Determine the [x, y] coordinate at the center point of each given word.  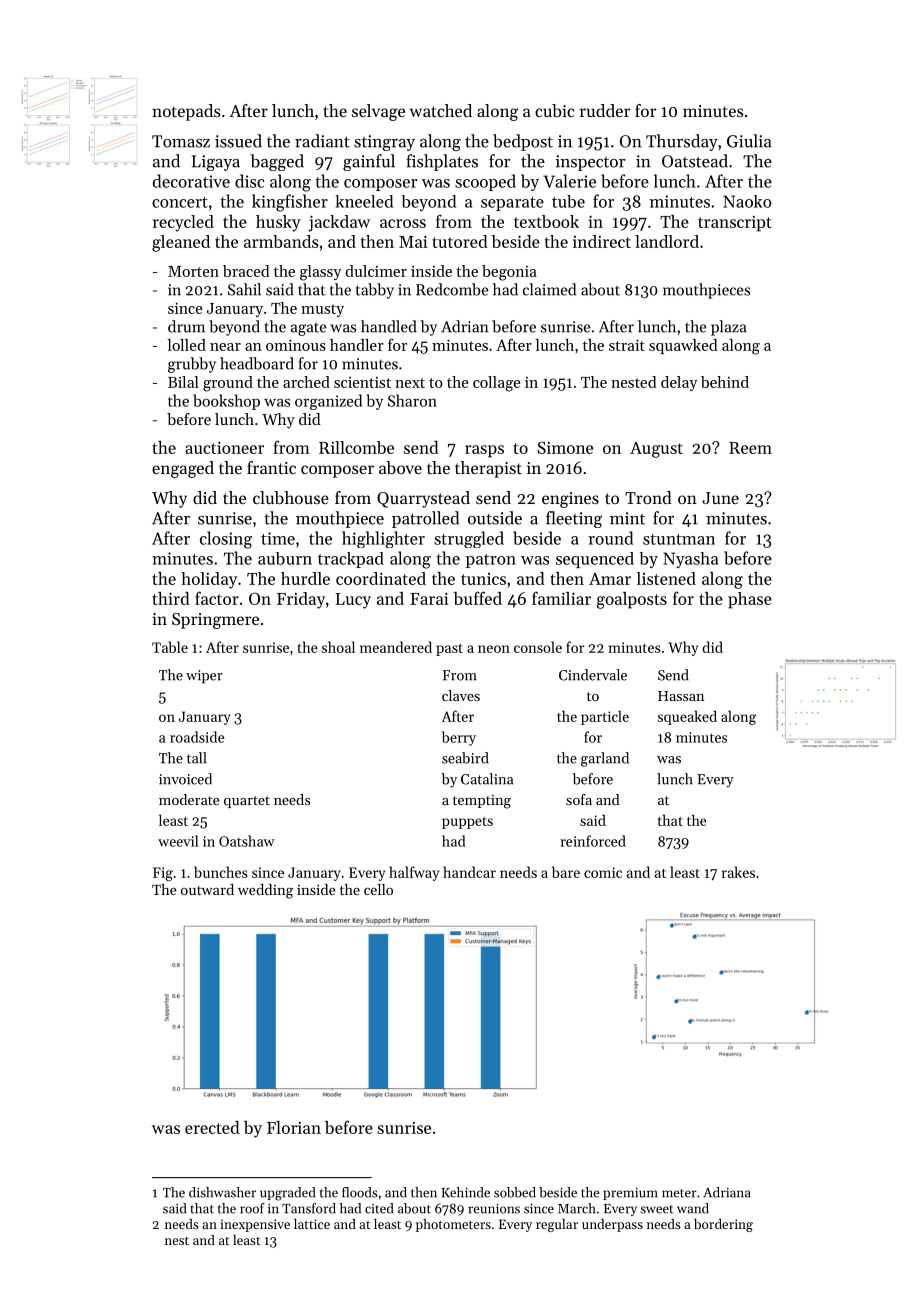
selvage [378, 112]
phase [750, 600]
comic [603, 872]
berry [459, 738]
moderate [189, 799]
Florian [294, 1127]
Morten [193, 271]
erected [212, 1127]
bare [566, 872]
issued [238, 141]
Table [170, 647]
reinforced [593, 841]
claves [461, 695]
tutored [460, 241]
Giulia [749, 141]
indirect [602, 241]
